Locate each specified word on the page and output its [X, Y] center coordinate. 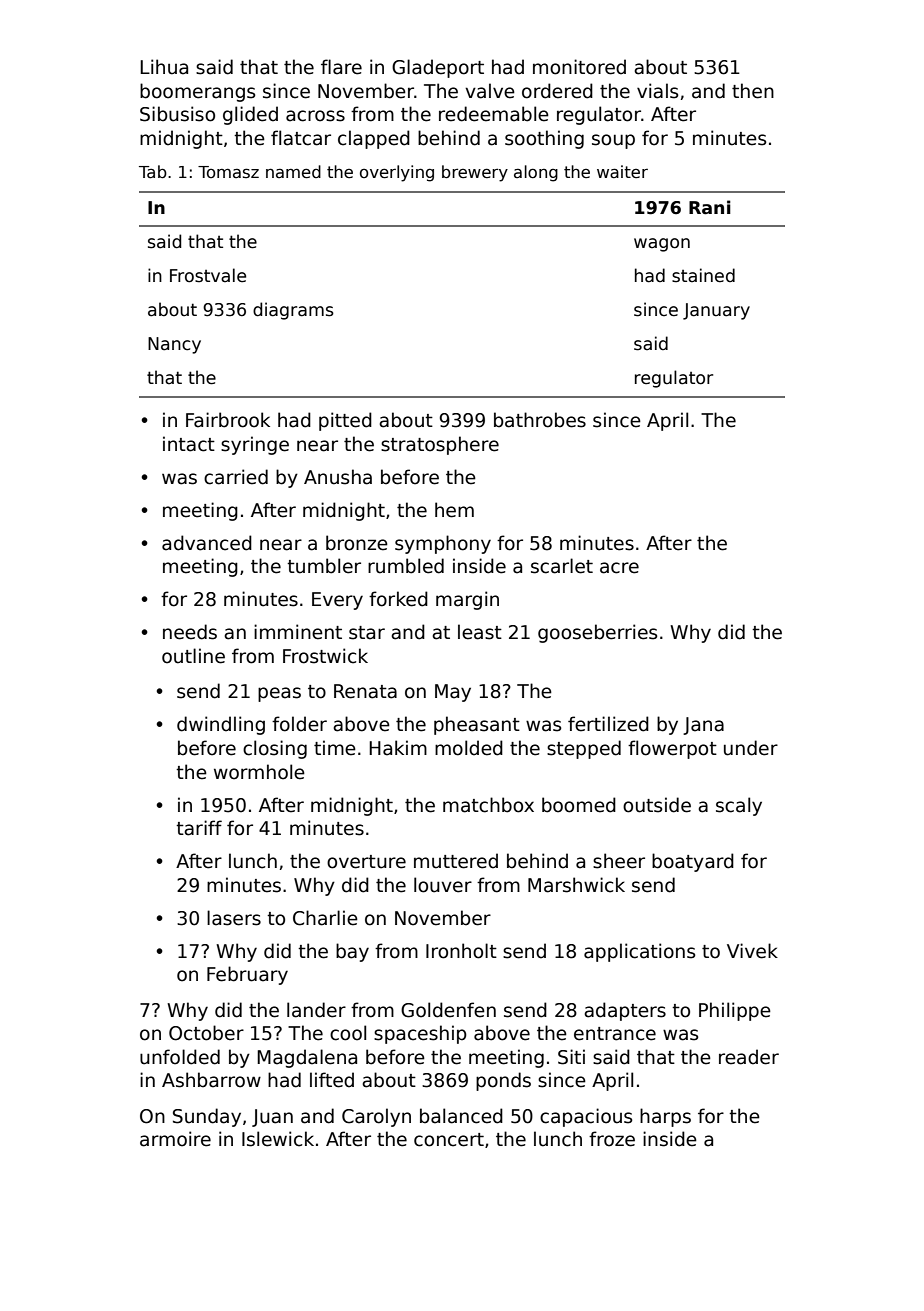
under [751, 748]
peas [279, 694]
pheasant [477, 725]
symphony [443, 544]
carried [236, 477]
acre [619, 568]
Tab [153, 172]
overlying [397, 173]
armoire [175, 1139]
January [716, 311]
